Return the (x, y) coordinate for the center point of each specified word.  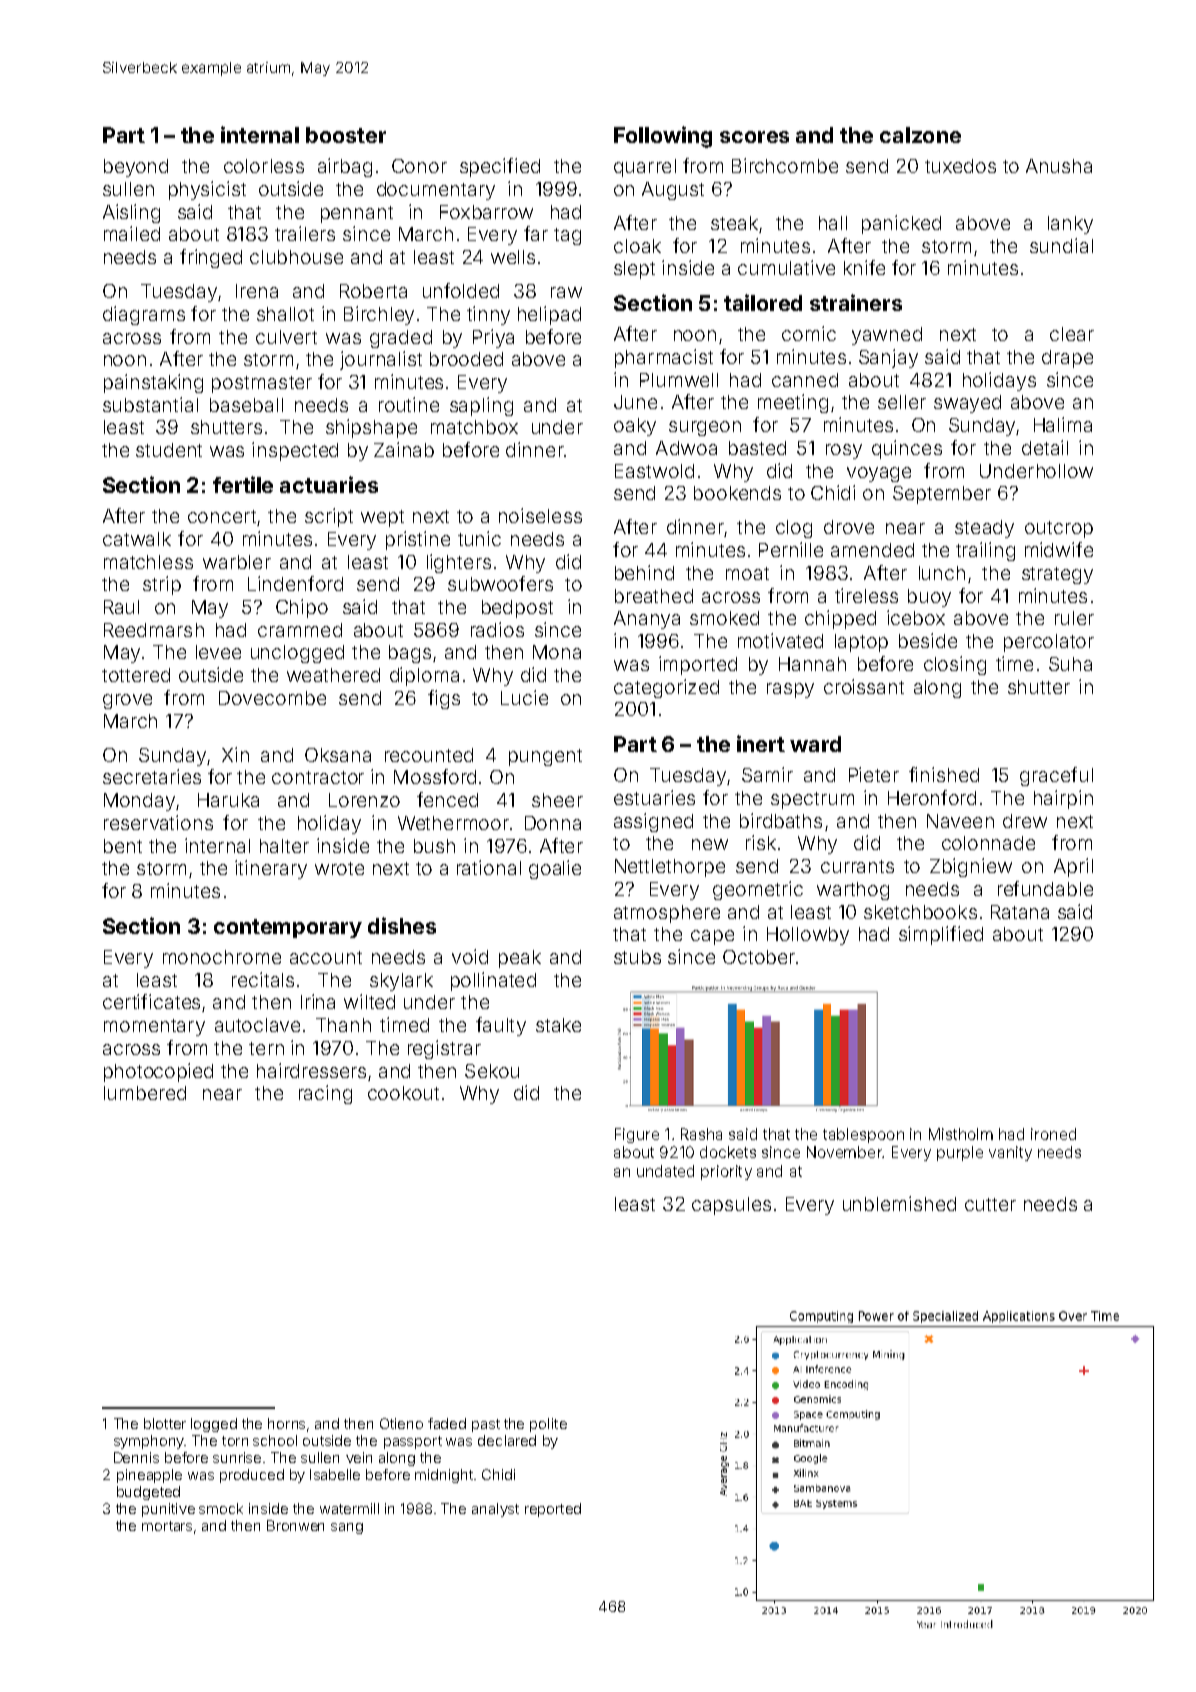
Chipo (302, 608)
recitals (263, 979)
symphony (149, 1442)
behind (644, 572)
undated (665, 1171)
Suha (1070, 664)
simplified (941, 935)
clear (1072, 334)
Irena (257, 291)
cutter (990, 1204)
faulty (501, 1026)
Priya (493, 338)
